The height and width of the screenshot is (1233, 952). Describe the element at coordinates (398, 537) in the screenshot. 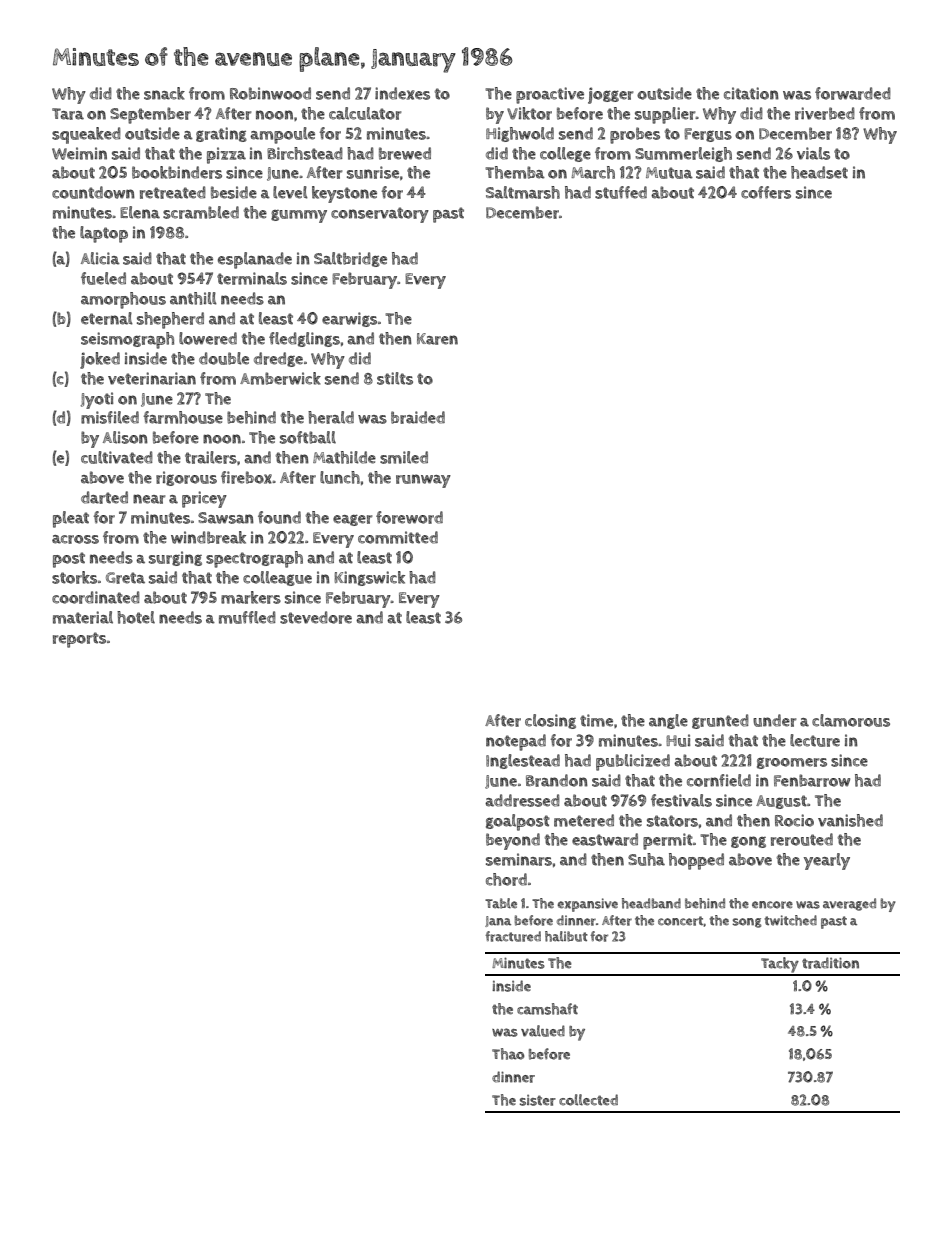

I see `committed` at that location.
